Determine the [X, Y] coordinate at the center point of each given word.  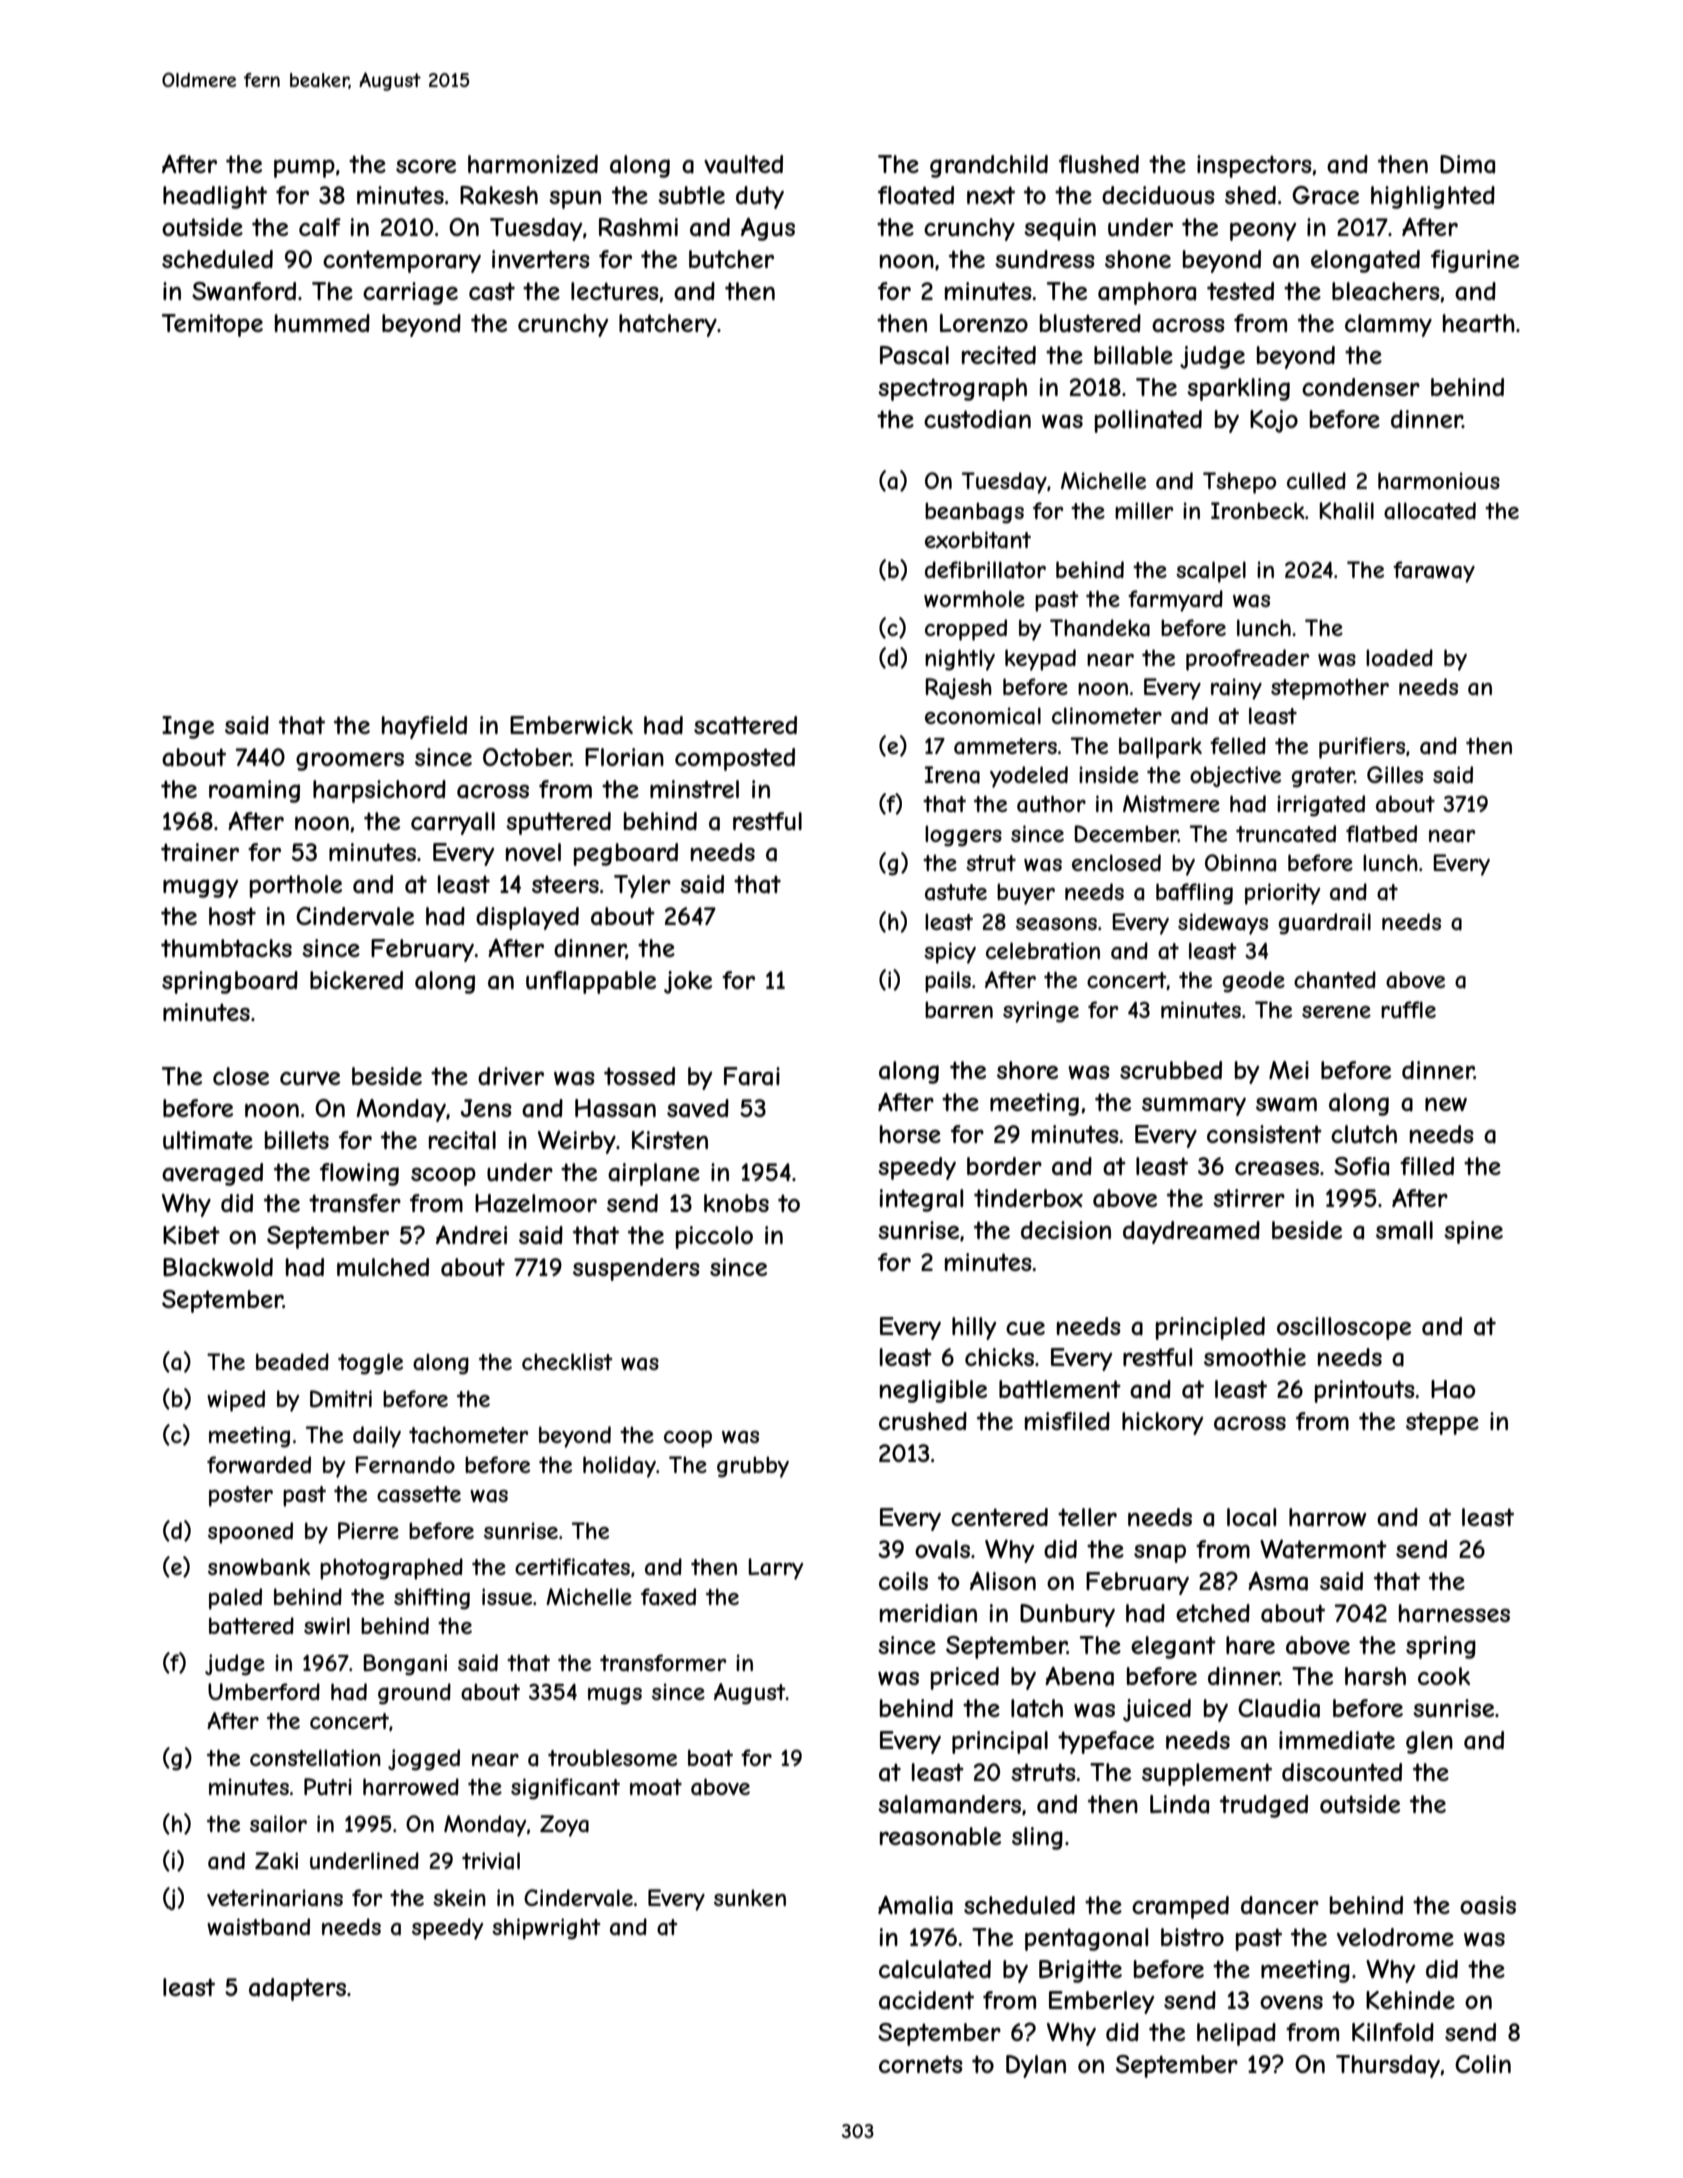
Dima [1467, 164]
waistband [258, 1927]
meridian [928, 1613]
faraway [1434, 572]
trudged [1264, 1806]
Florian [624, 757]
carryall [453, 823]
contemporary [402, 261]
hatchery [668, 325]
